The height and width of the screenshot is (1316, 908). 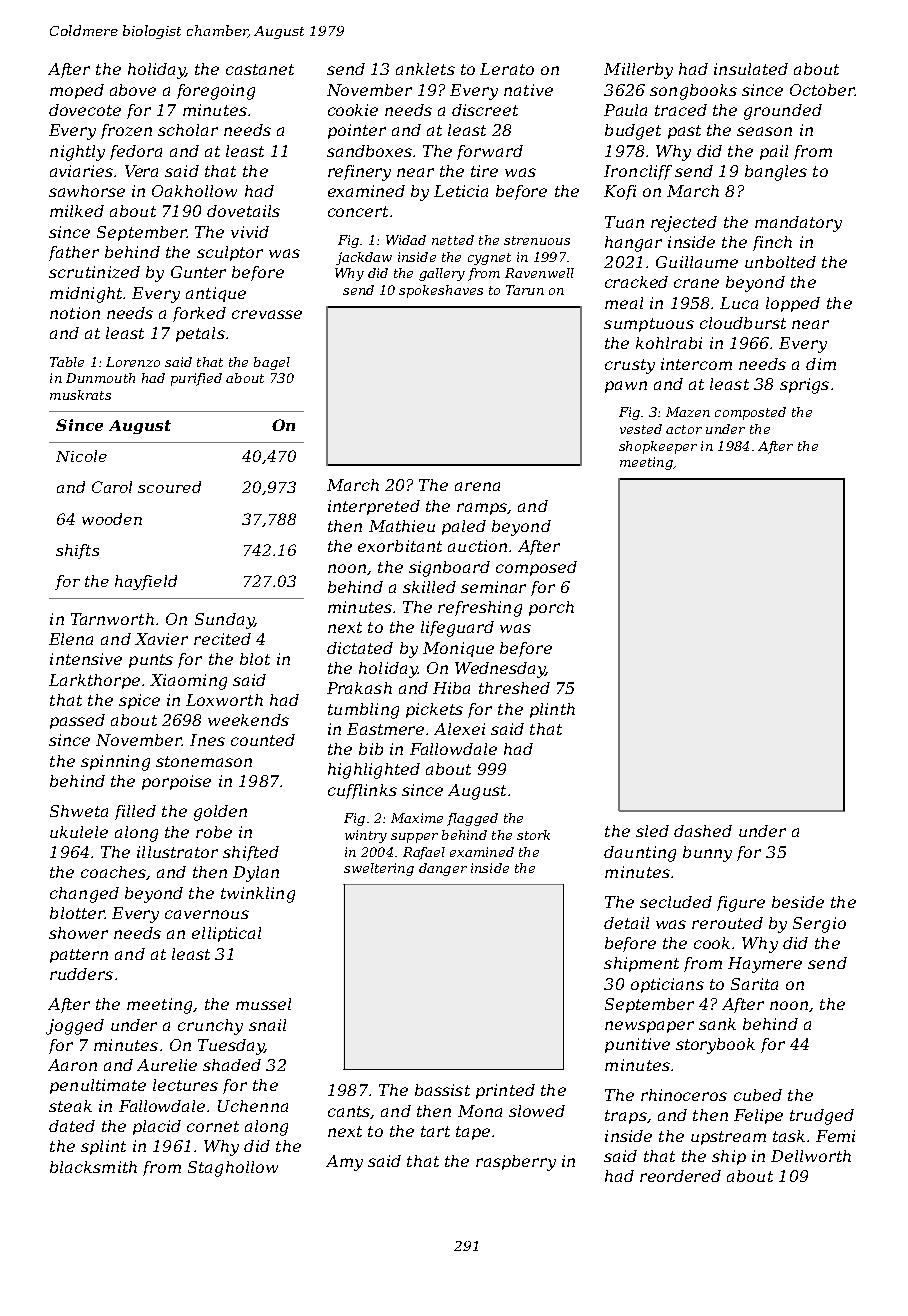 I want to click on dictated, so click(x=360, y=648).
